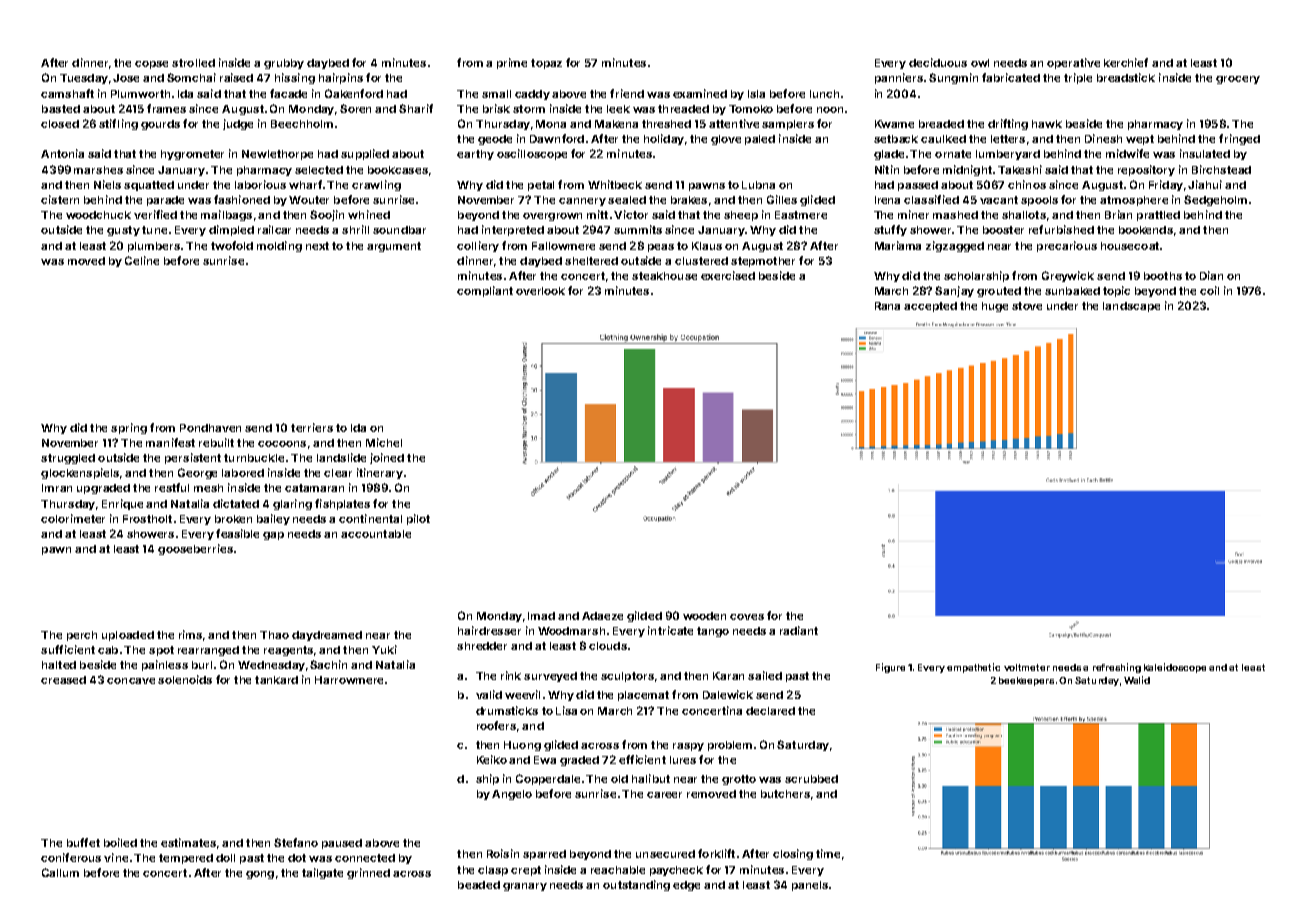 The image size is (1308, 924). Describe the element at coordinates (479, 885) in the screenshot. I see `beaded` at that location.
